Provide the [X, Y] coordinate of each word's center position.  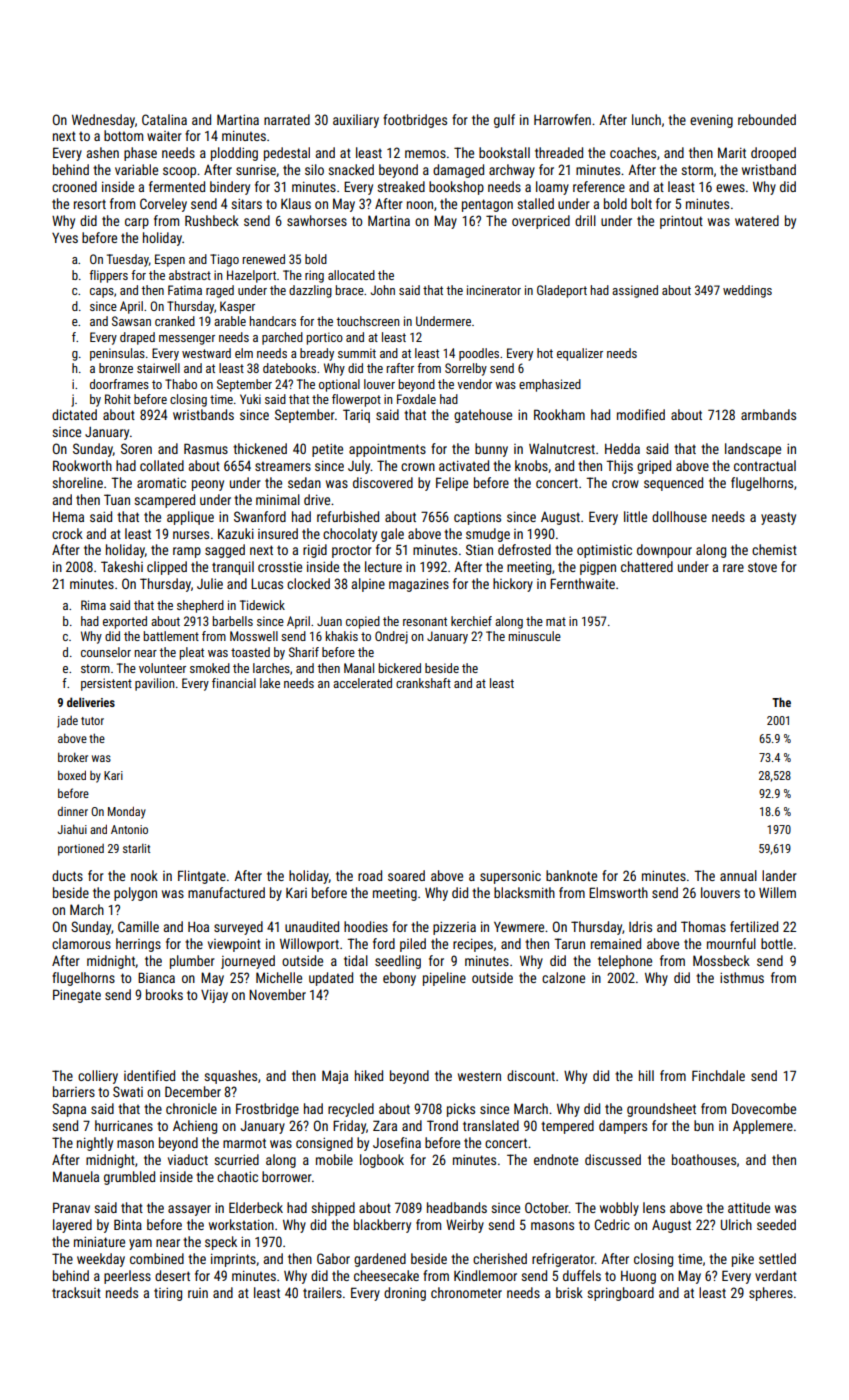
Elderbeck [256, 1207]
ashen [103, 152]
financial [234, 683]
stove [762, 567]
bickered [400, 668]
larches [271, 668]
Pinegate [77, 996]
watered [757, 220]
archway [512, 171]
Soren [136, 448]
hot [545, 353]
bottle [777, 943]
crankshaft [423, 683]
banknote [571, 875]
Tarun [569, 943]
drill [585, 220]
